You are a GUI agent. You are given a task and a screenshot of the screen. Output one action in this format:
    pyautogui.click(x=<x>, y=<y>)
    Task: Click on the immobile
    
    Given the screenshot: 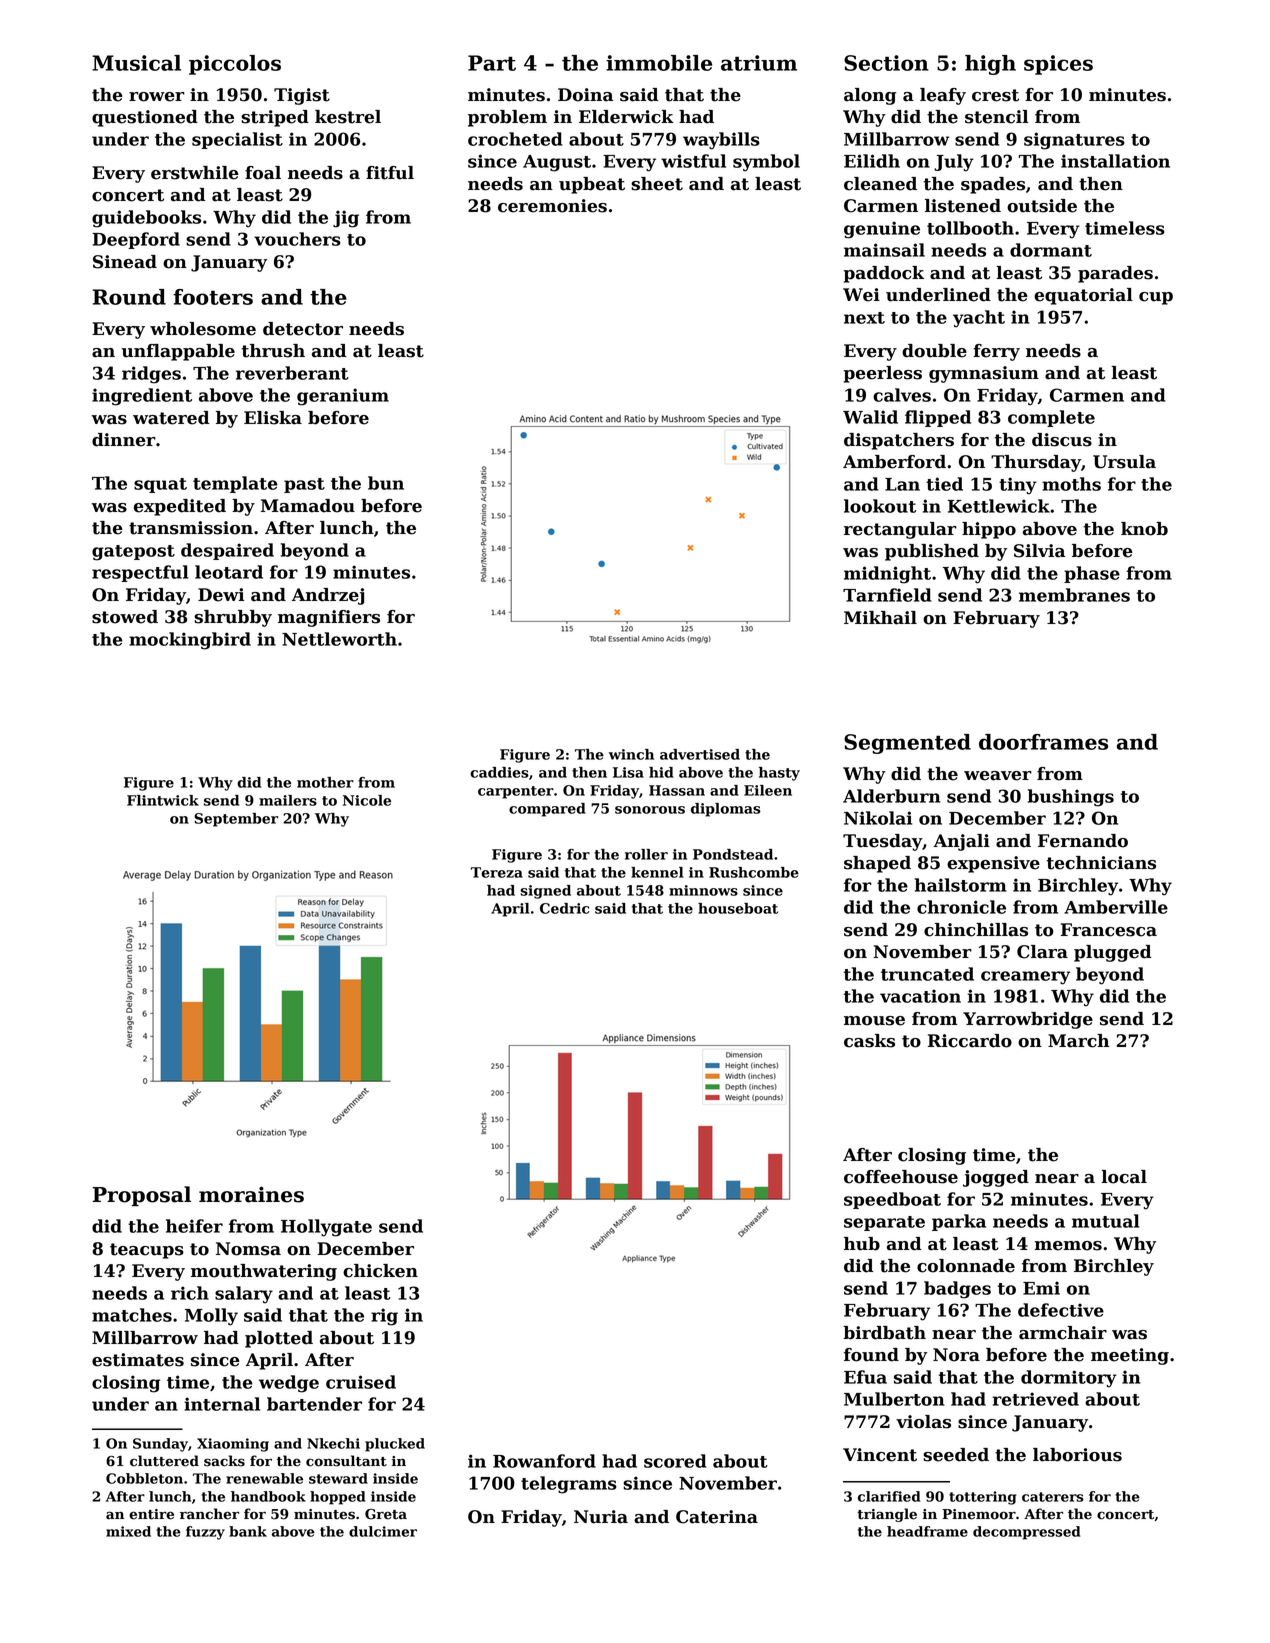 What is the action you would take?
    pyautogui.click(x=659, y=63)
